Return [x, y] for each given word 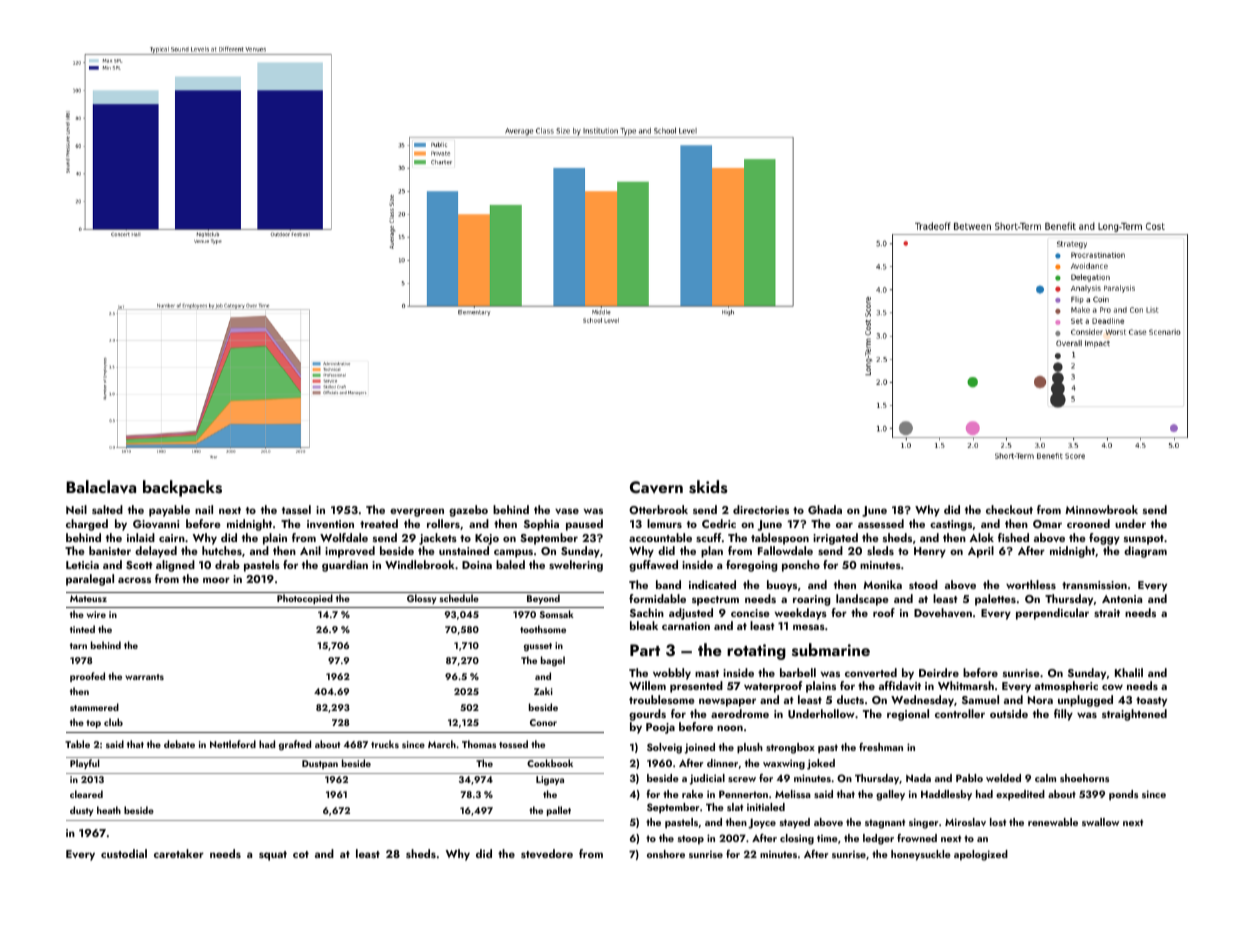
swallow [1100, 822]
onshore [666, 854]
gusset [538, 647]
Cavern [656, 487]
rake [692, 794]
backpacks [182, 488]
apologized [981, 855]
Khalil [1129, 672]
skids [708, 487]
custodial [124, 853]
